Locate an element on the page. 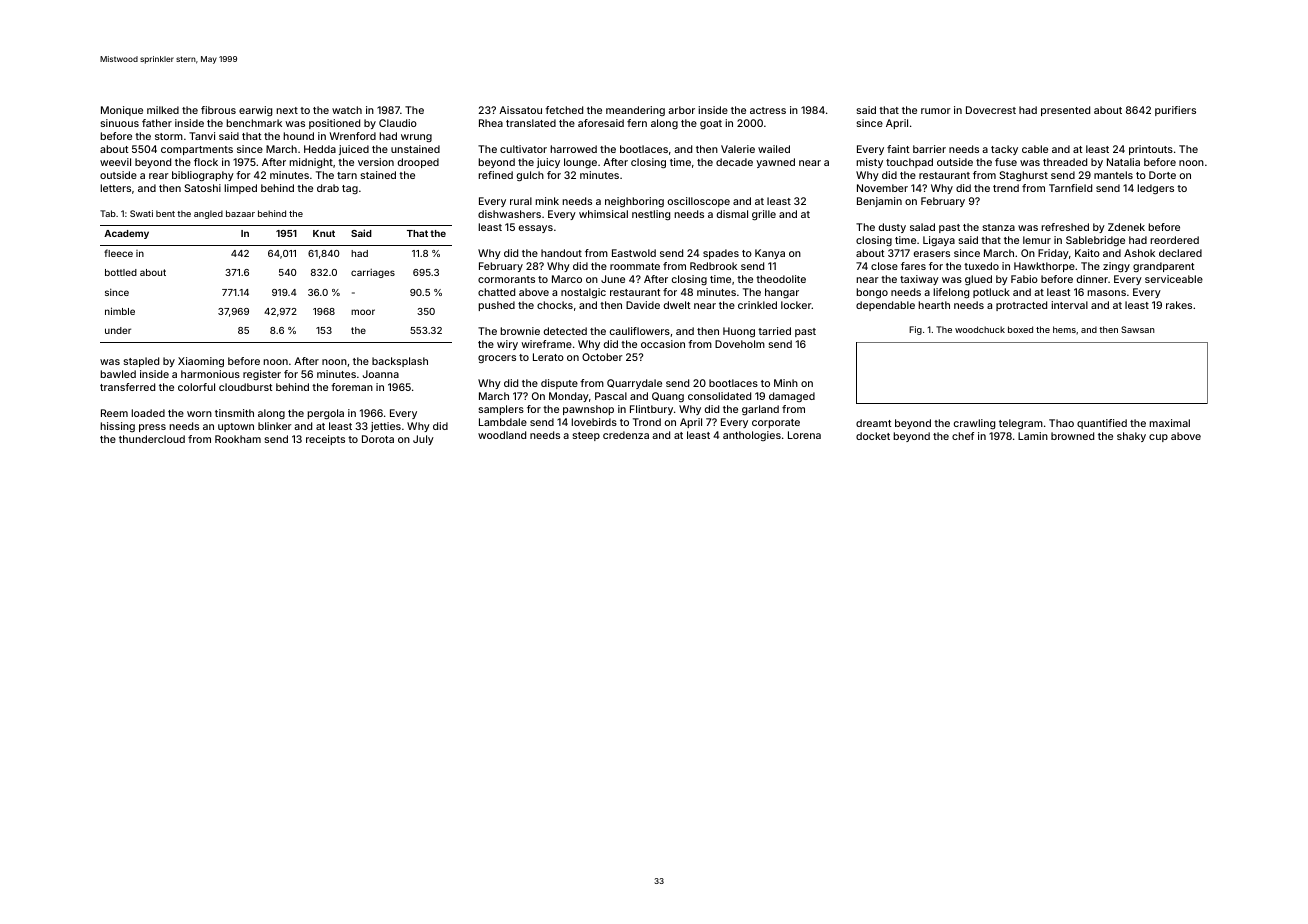  essays is located at coordinates (536, 229).
